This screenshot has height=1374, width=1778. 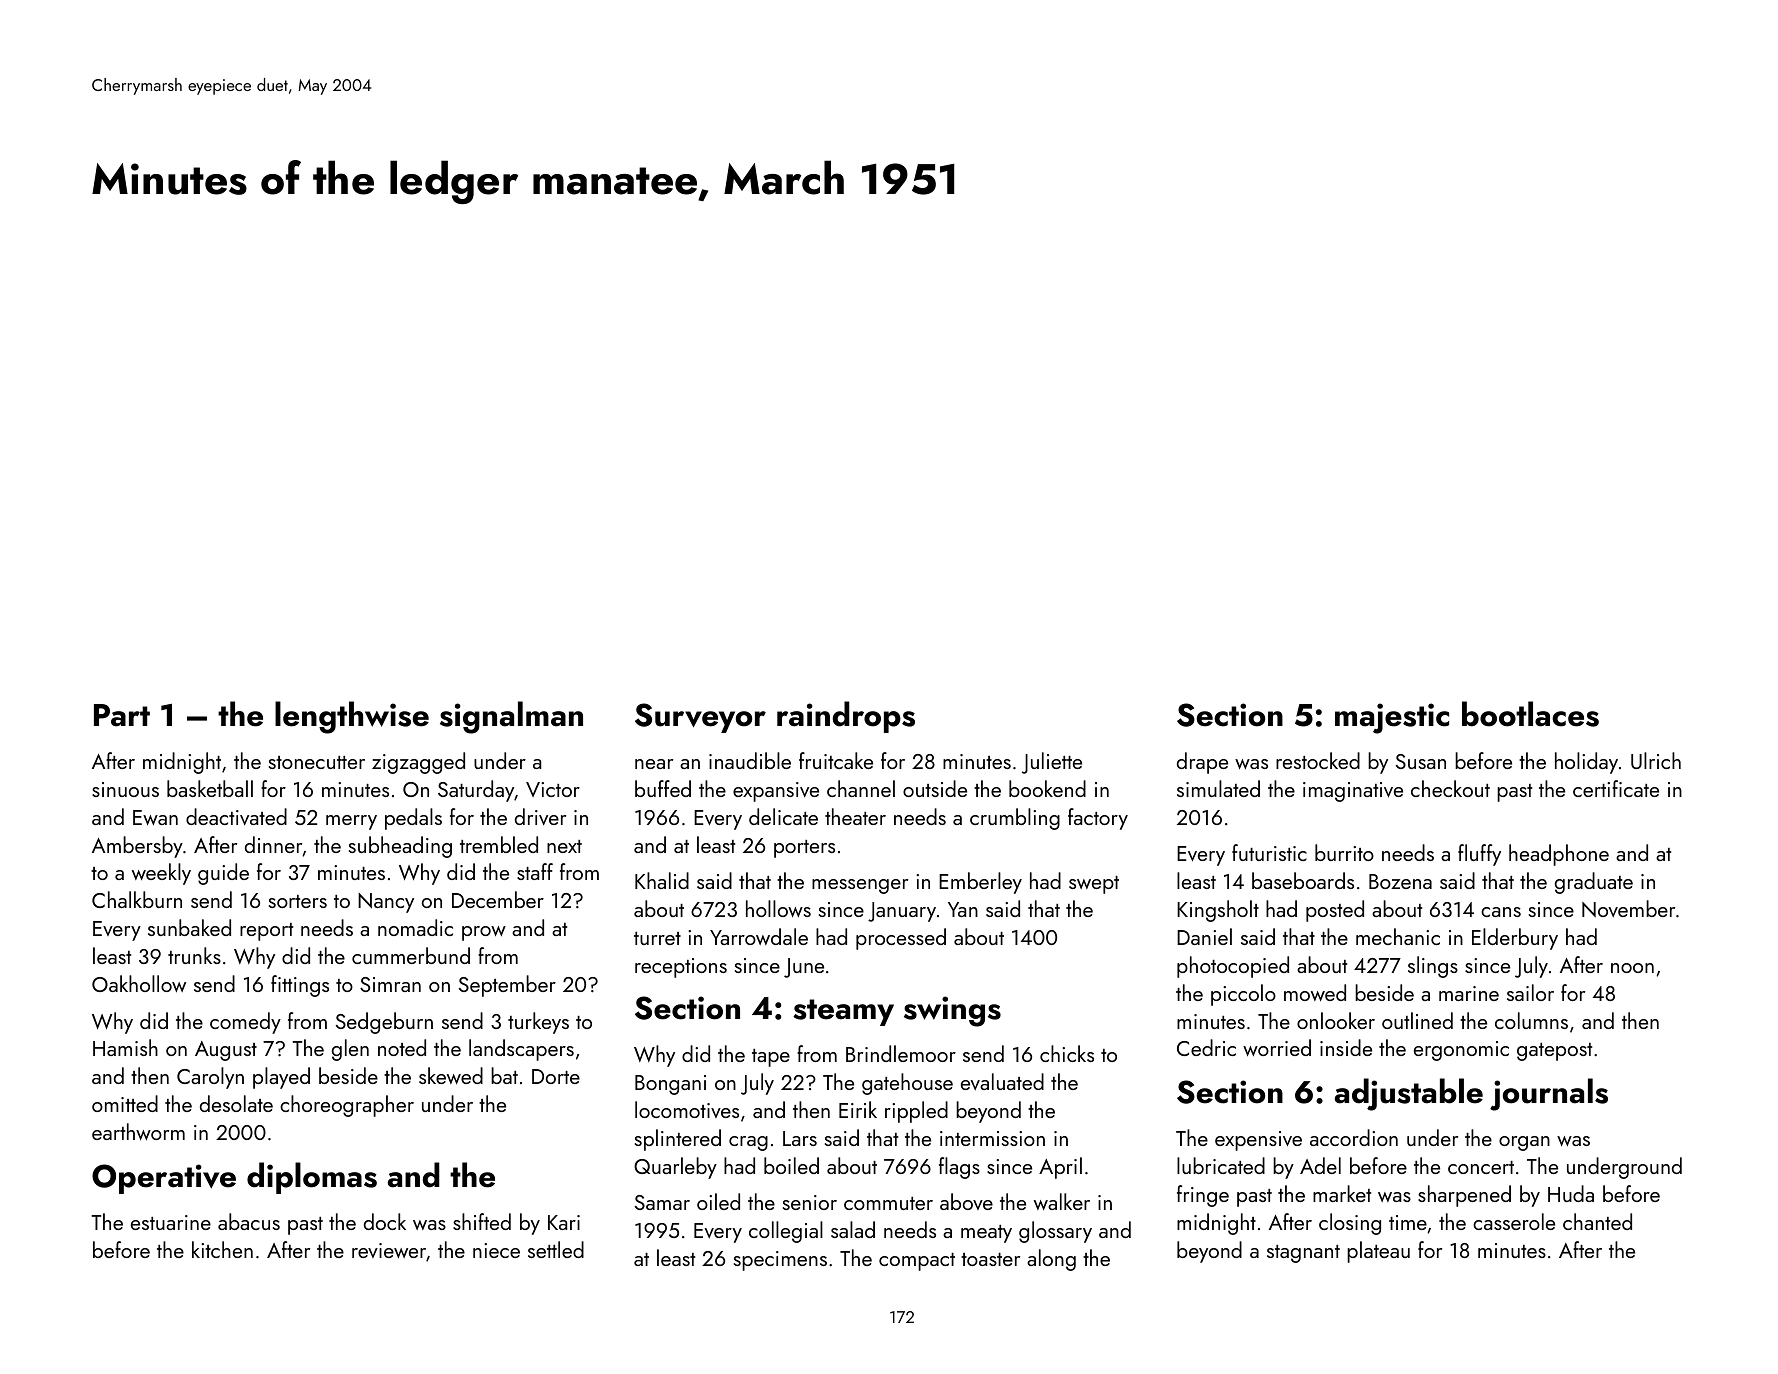 I want to click on concert, so click(x=1481, y=1167).
